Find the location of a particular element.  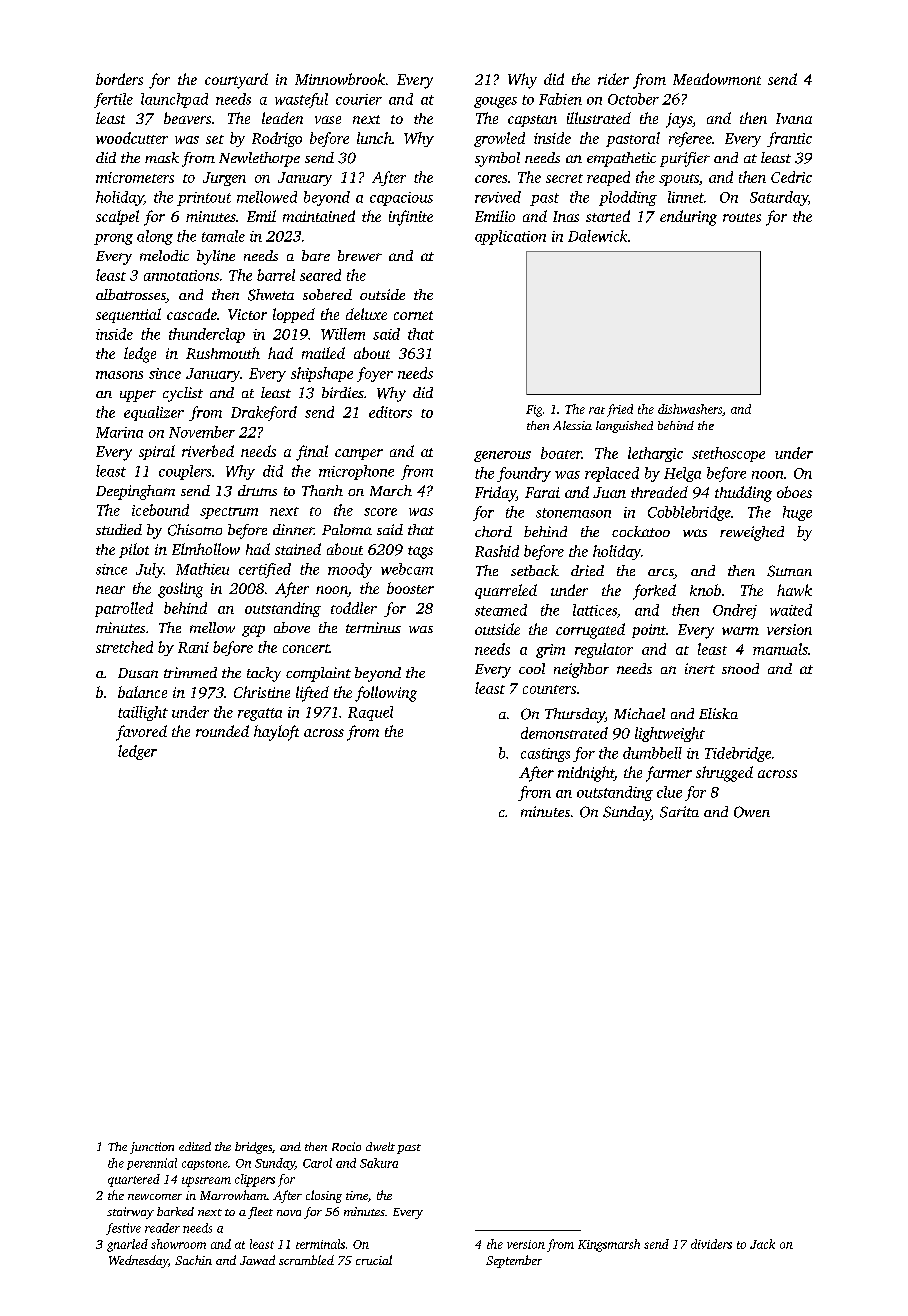

certified is located at coordinates (265, 570).
